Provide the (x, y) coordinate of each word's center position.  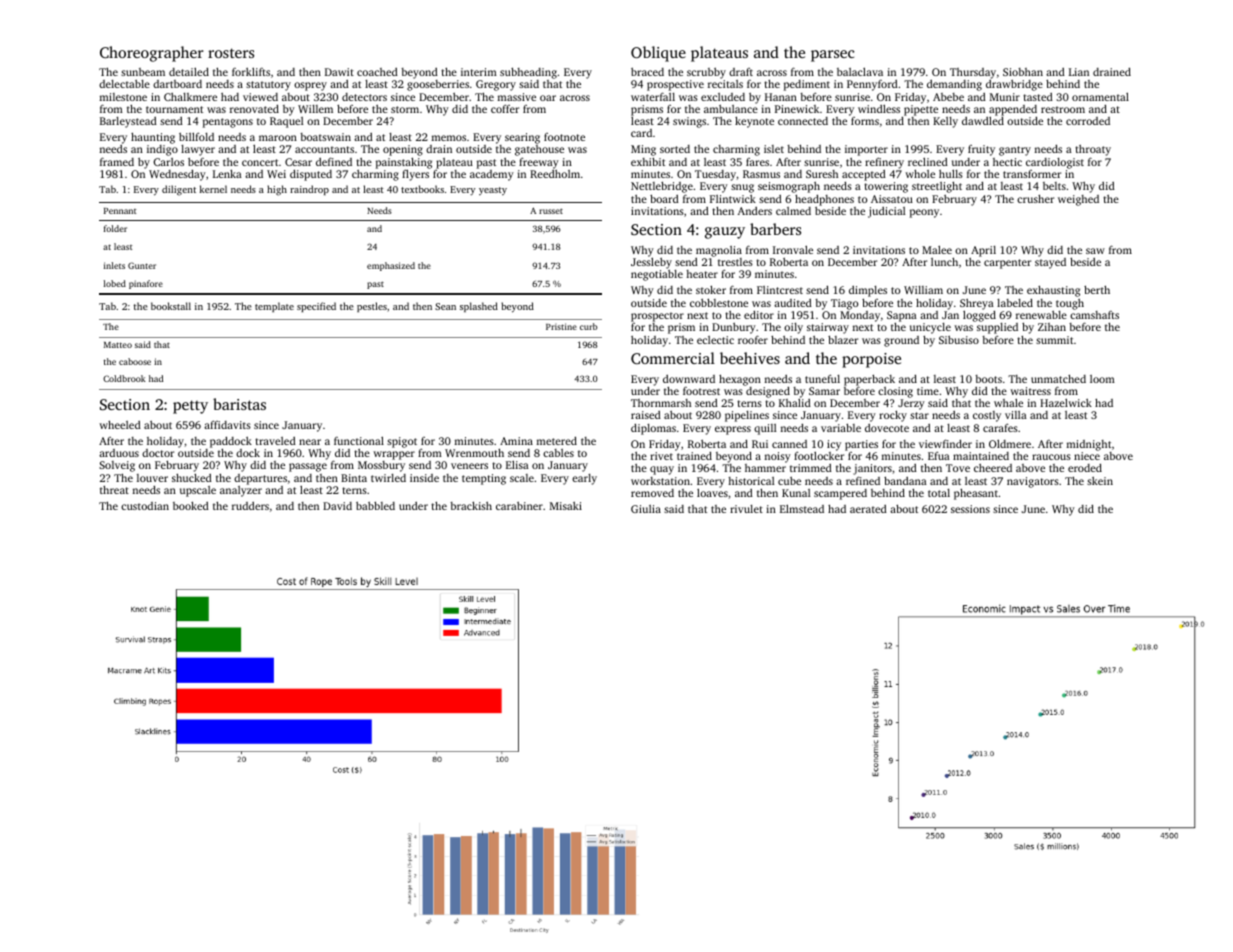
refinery (884, 163)
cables (558, 453)
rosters (231, 53)
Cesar (298, 162)
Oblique (658, 54)
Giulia (646, 509)
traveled (275, 441)
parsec (832, 56)
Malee (937, 249)
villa (1016, 415)
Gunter (142, 265)
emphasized (391, 266)
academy (492, 175)
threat (114, 489)
